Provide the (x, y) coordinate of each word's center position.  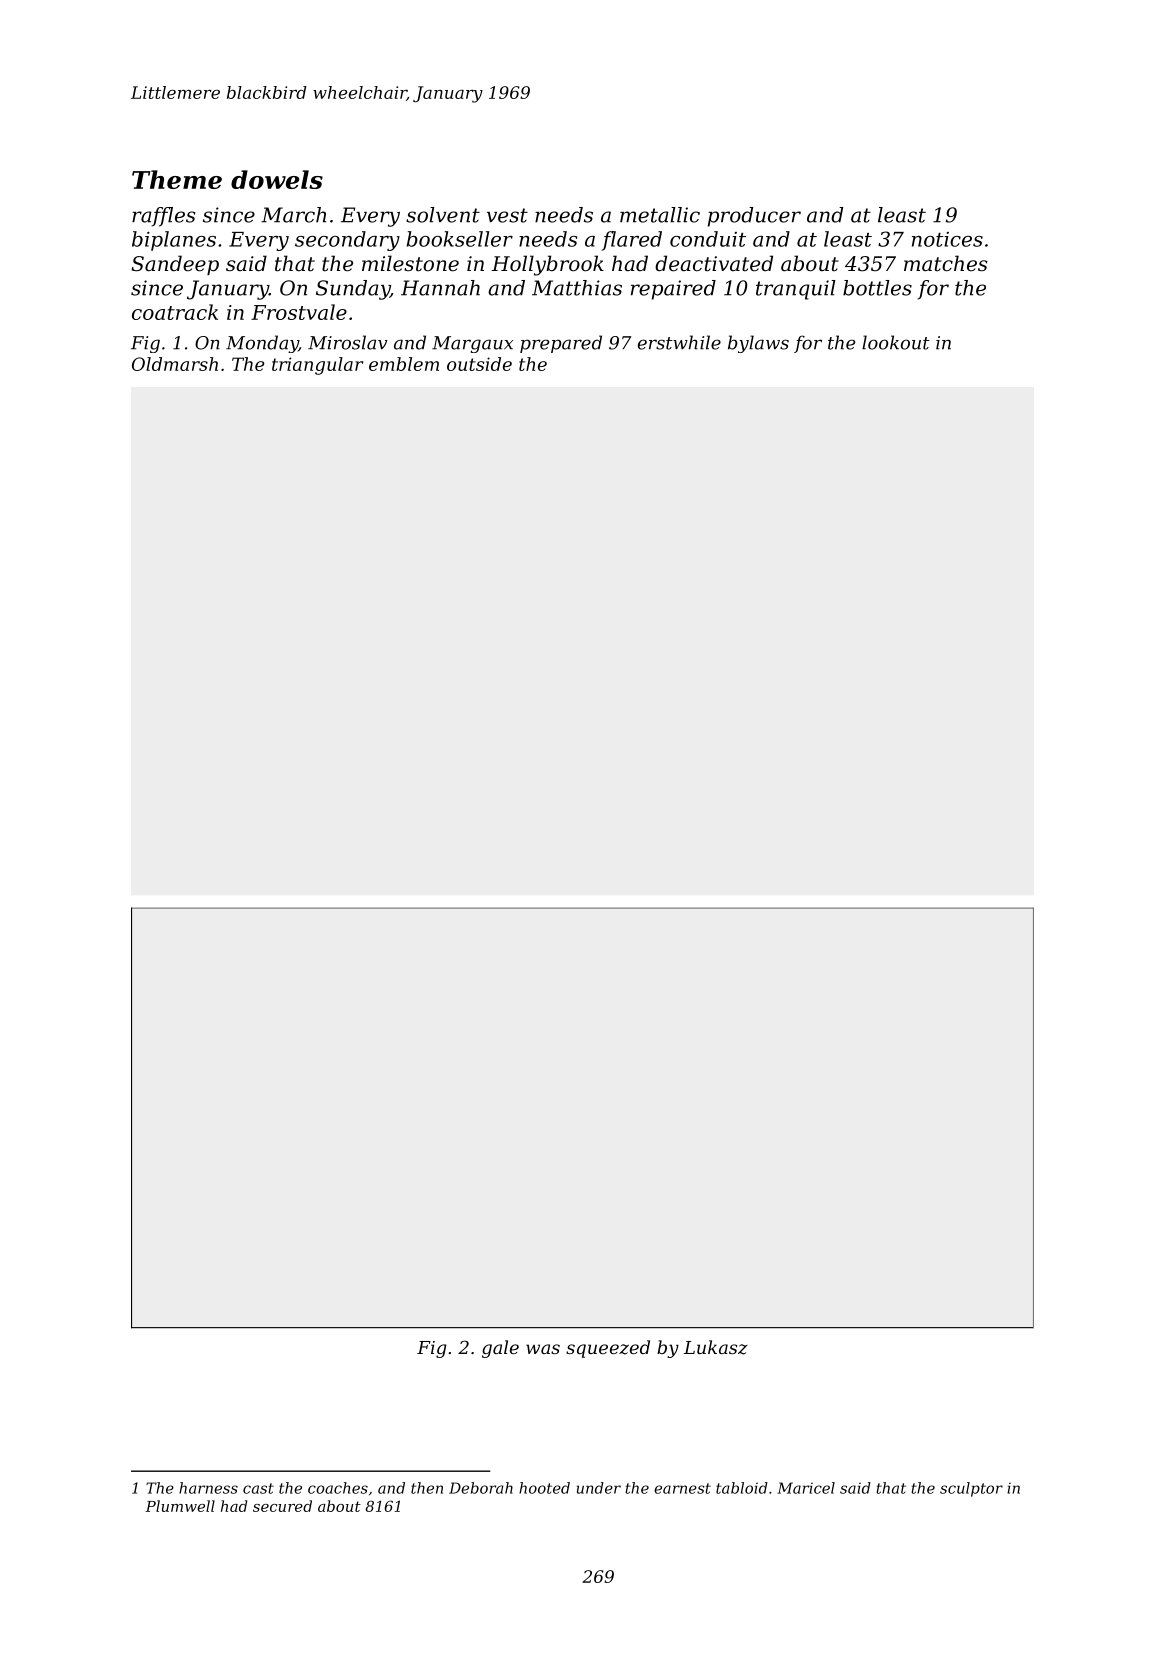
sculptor (971, 1489)
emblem (404, 364)
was (543, 1349)
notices (947, 239)
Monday (262, 344)
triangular (317, 366)
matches (946, 263)
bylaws (758, 344)
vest (507, 215)
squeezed (608, 1349)
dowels (277, 179)
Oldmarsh (175, 364)
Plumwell (180, 1506)
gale (500, 1349)
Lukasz (716, 1347)
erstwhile (679, 342)
